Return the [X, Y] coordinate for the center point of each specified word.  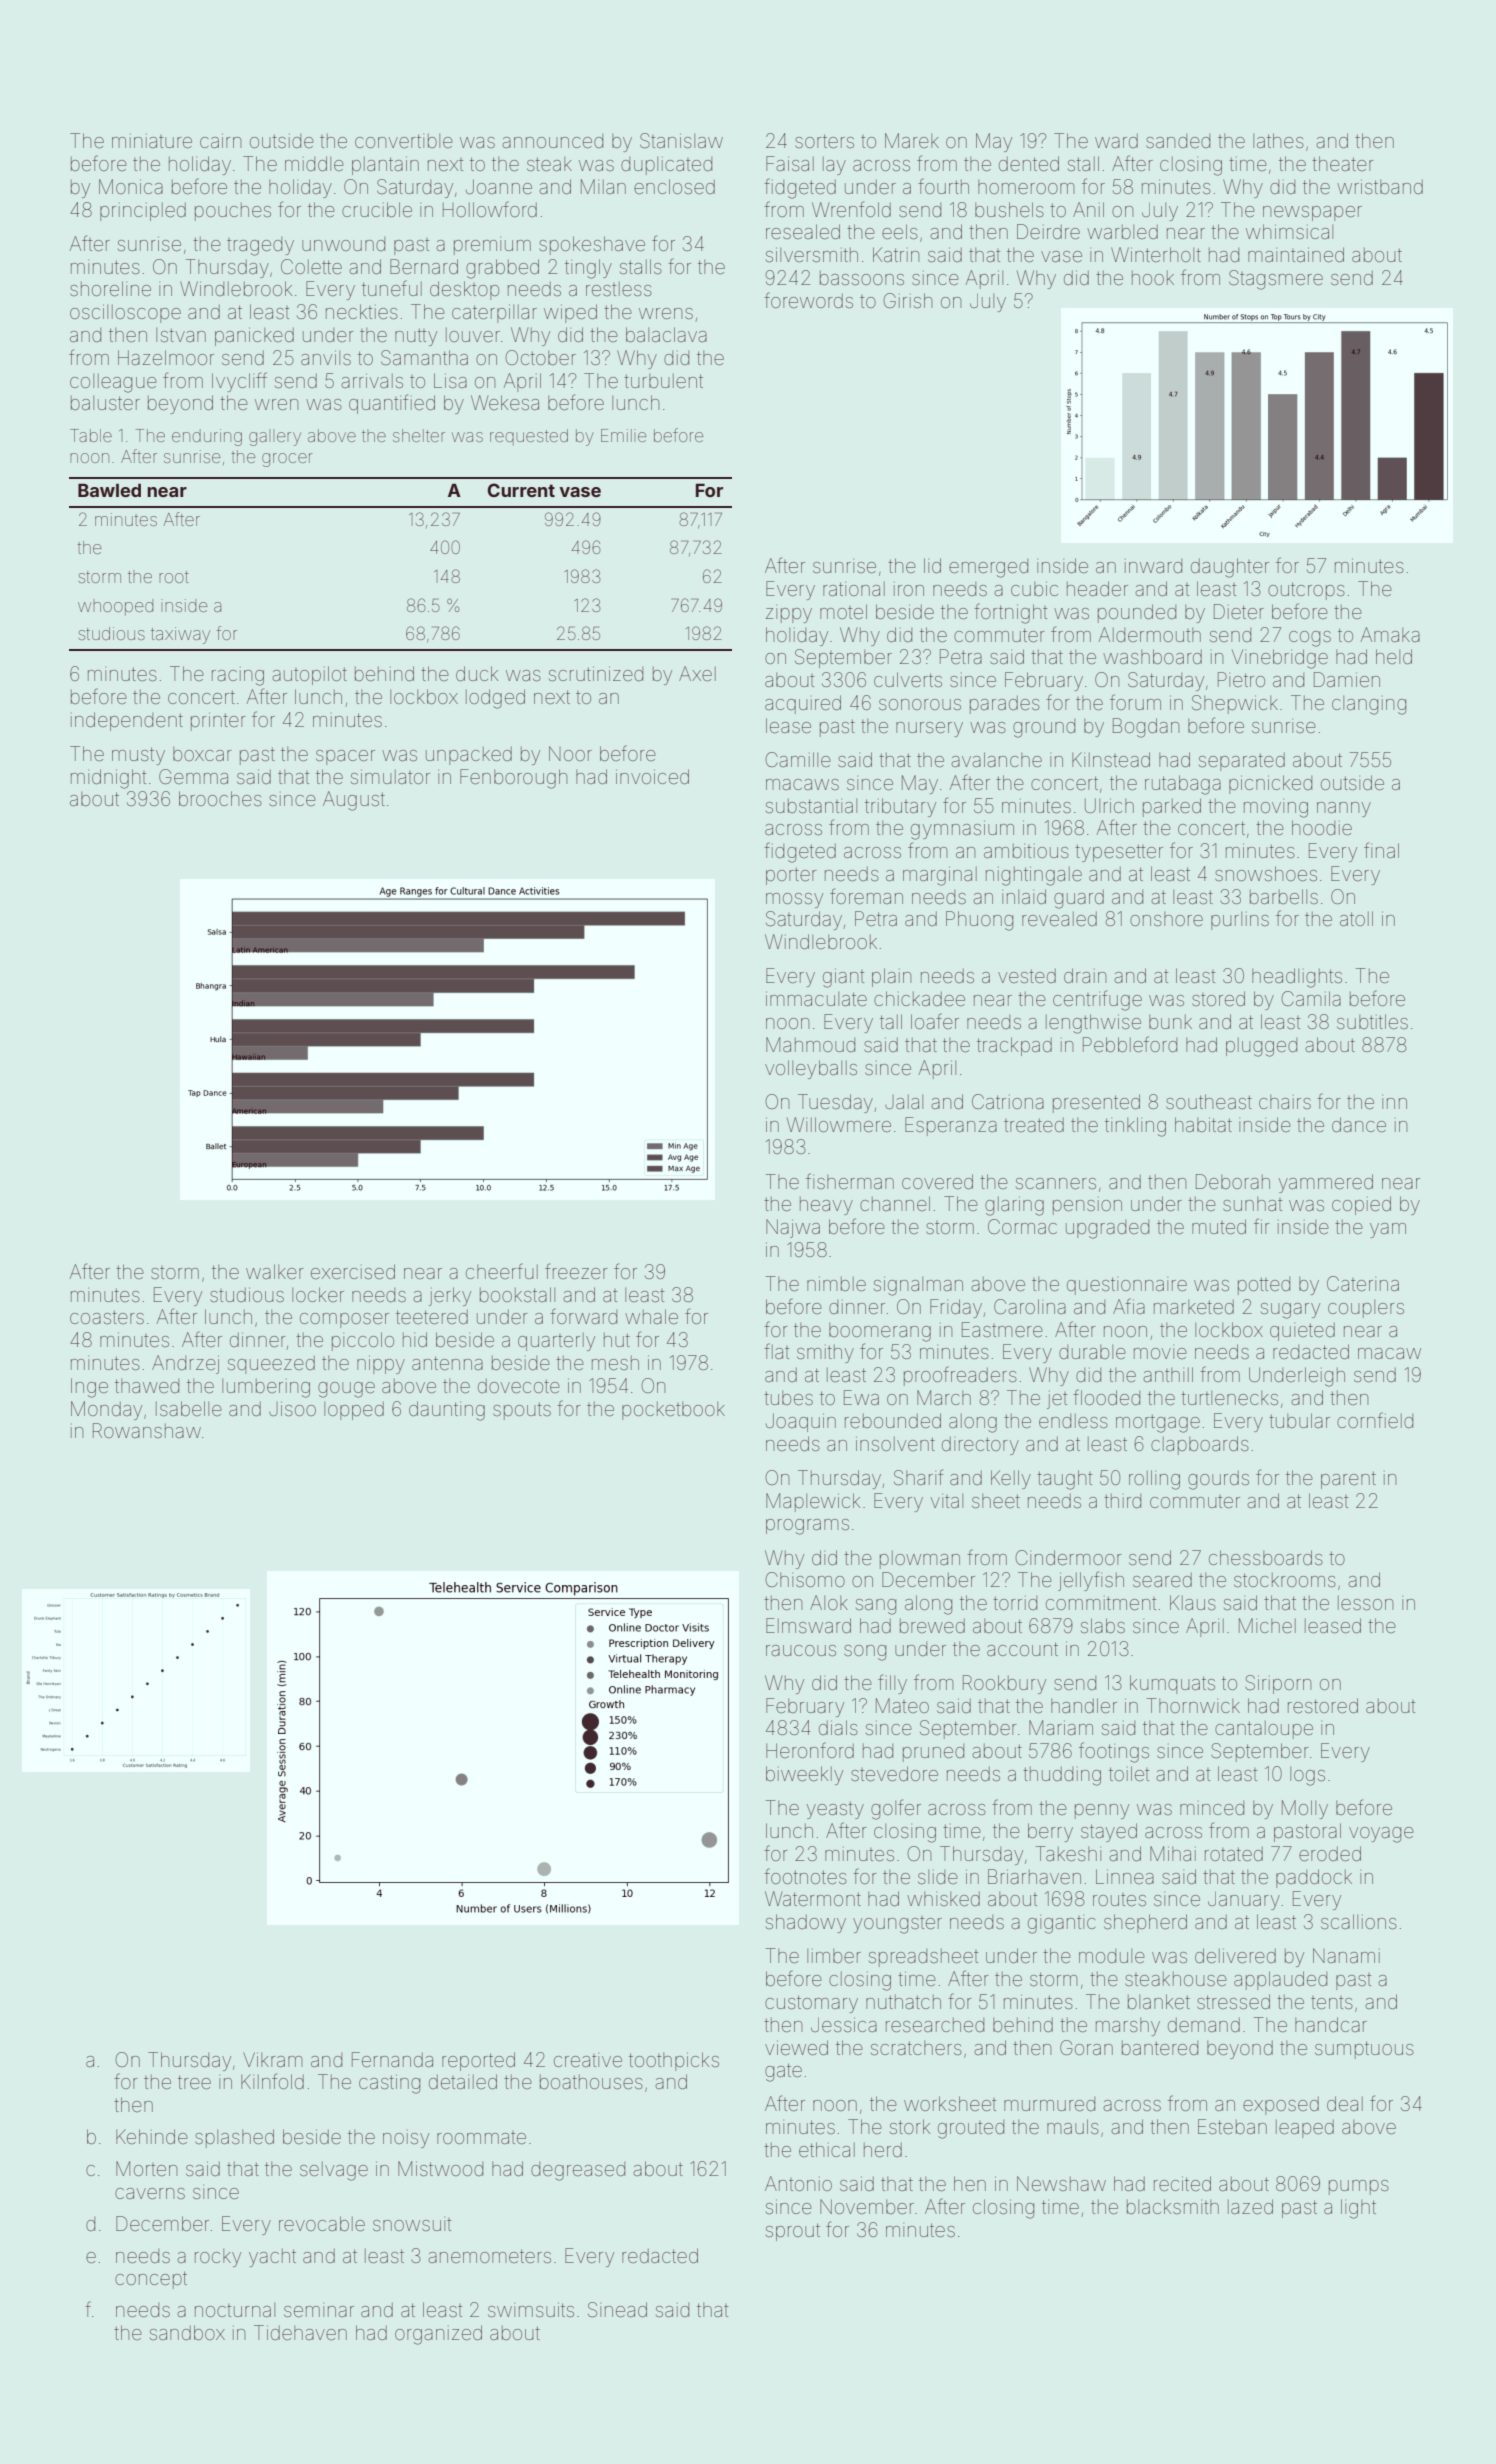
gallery [275, 437]
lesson [1365, 1603]
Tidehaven [300, 2332]
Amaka [1390, 634]
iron [909, 590]
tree [194, 2082]
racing [238, 678]
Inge [89, 1388]
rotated [1234, 1854]
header [1097, 588]
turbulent [663, 381]
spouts [522, 1411]
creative [588, 2060]
